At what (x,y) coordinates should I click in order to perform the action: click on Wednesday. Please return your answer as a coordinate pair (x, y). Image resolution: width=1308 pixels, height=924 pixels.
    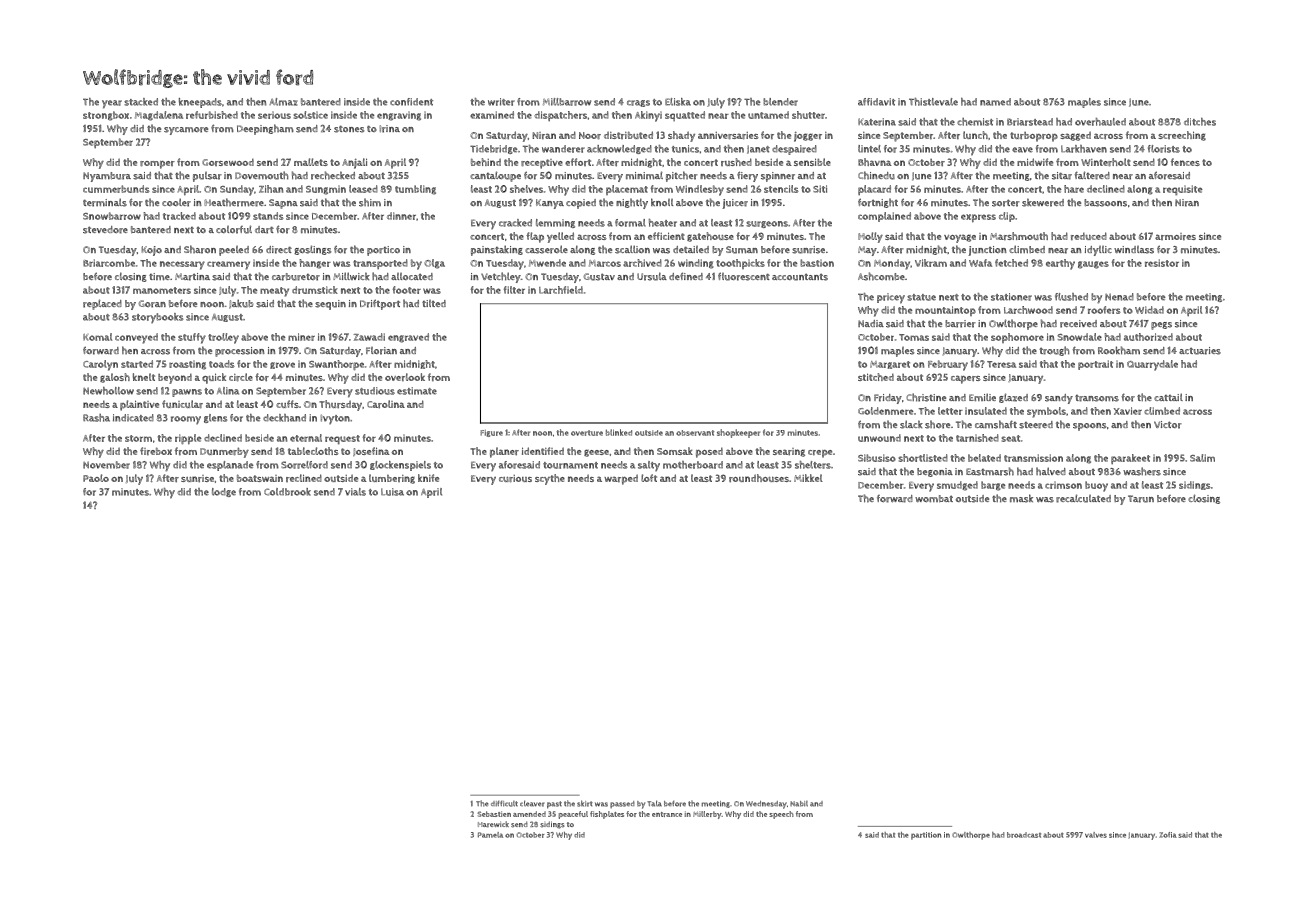
    Looking at the image, I should click on (766, 805).
